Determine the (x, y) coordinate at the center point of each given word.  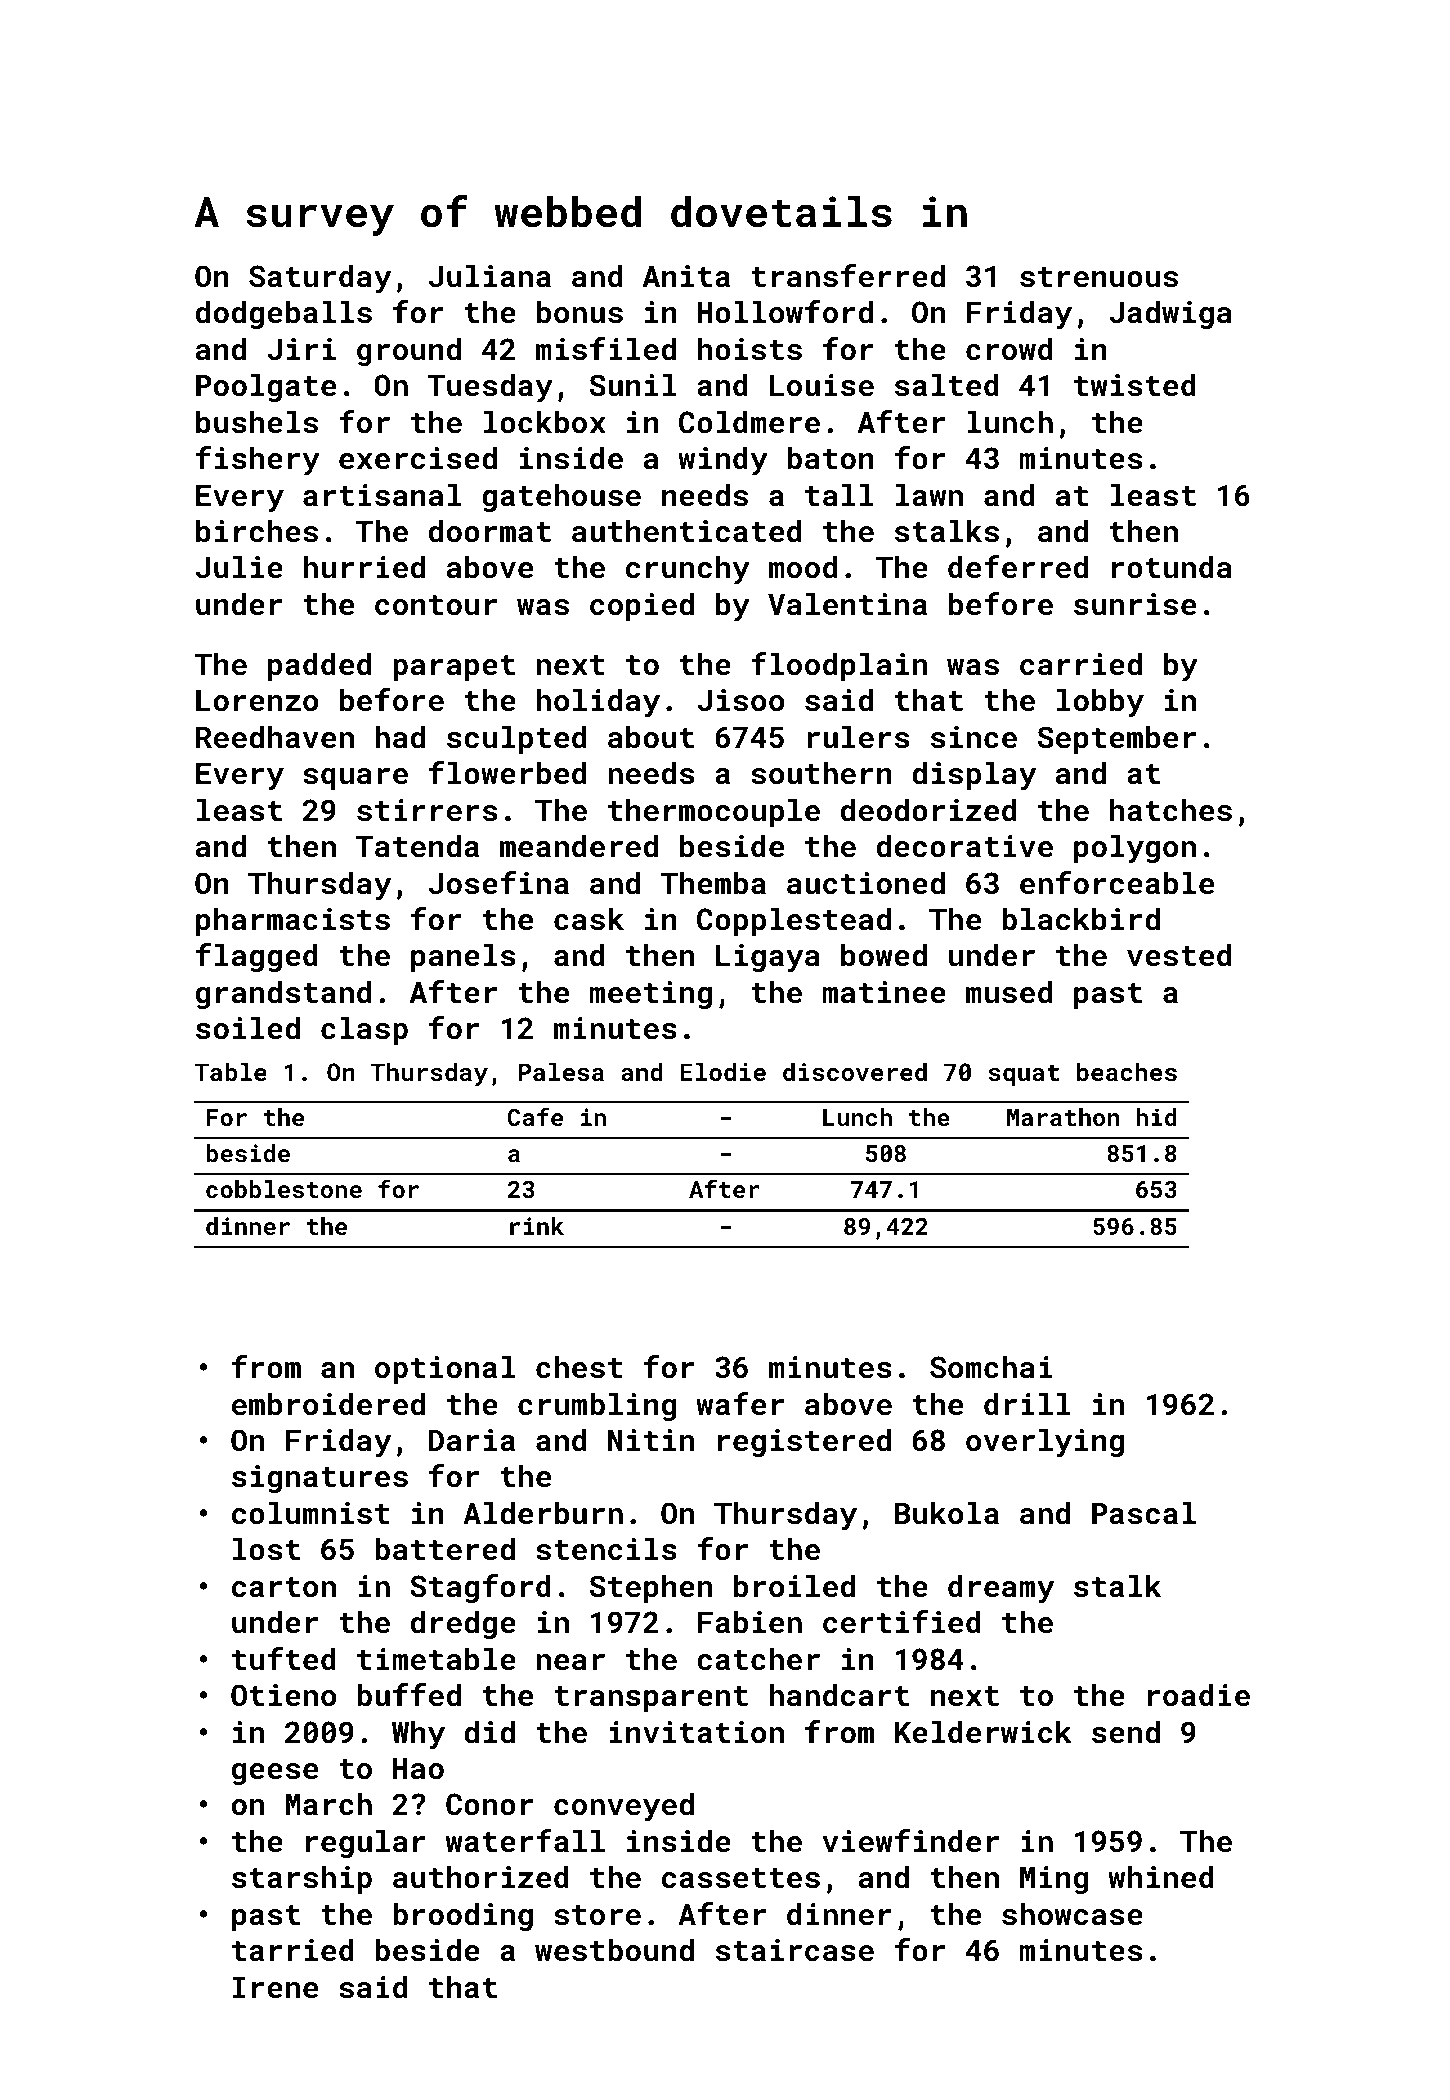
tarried (293, 1950)
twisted (1135, 385)
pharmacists (293, 921)
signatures (320, 1479)
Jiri (301, 349)
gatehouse (561, 497)
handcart (839, 1695)
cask (589, 919)
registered (804, 1442)
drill (1027, 1404)
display (974, 776)
